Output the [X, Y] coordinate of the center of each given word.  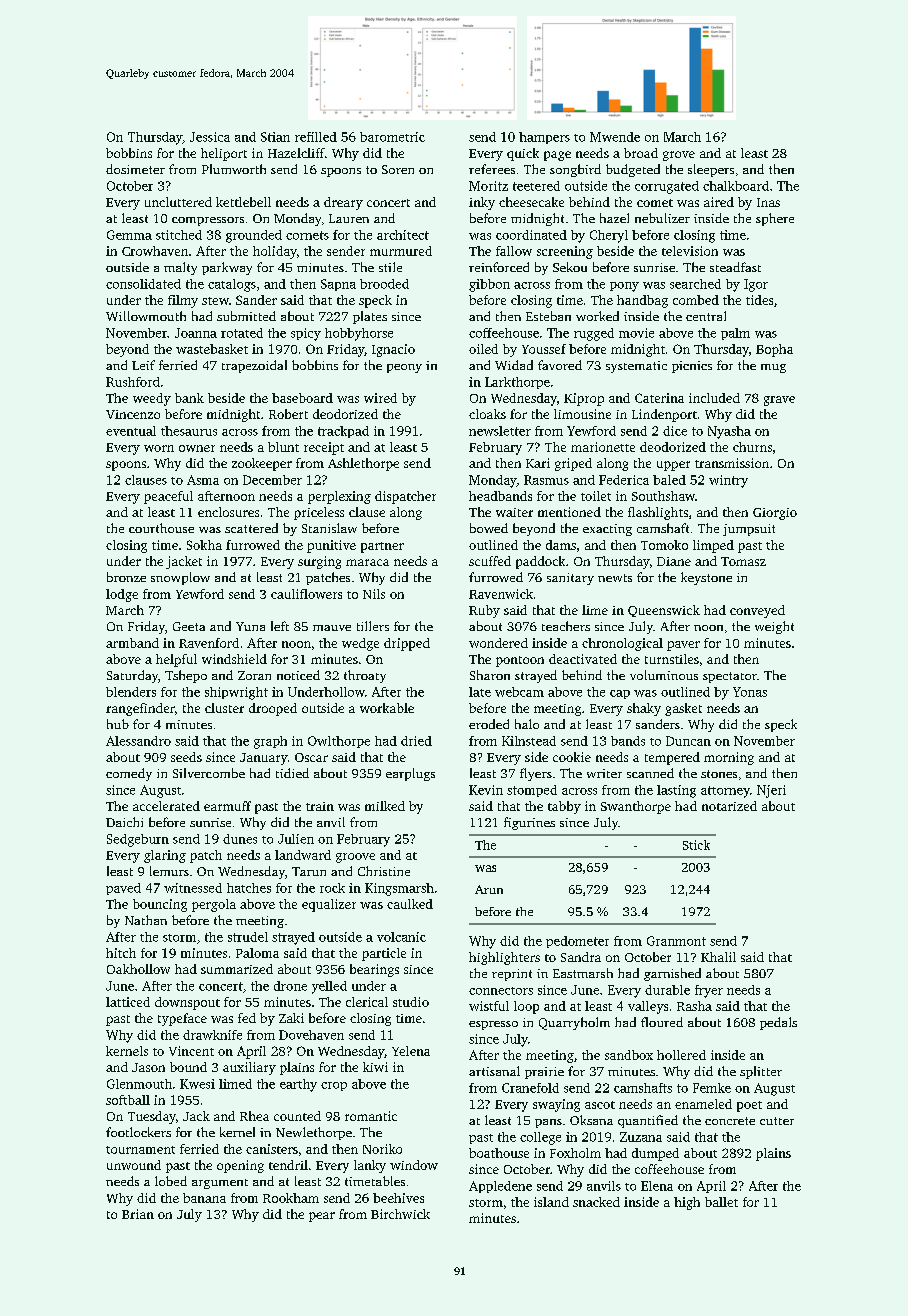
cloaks [487, 414]
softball [128, 1100]
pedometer [577, 942]
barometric [392, 137]
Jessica [210, 137]
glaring [165, 856]
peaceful [168, 497]
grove [679, 156]
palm [735, 334]
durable [667, 990]
